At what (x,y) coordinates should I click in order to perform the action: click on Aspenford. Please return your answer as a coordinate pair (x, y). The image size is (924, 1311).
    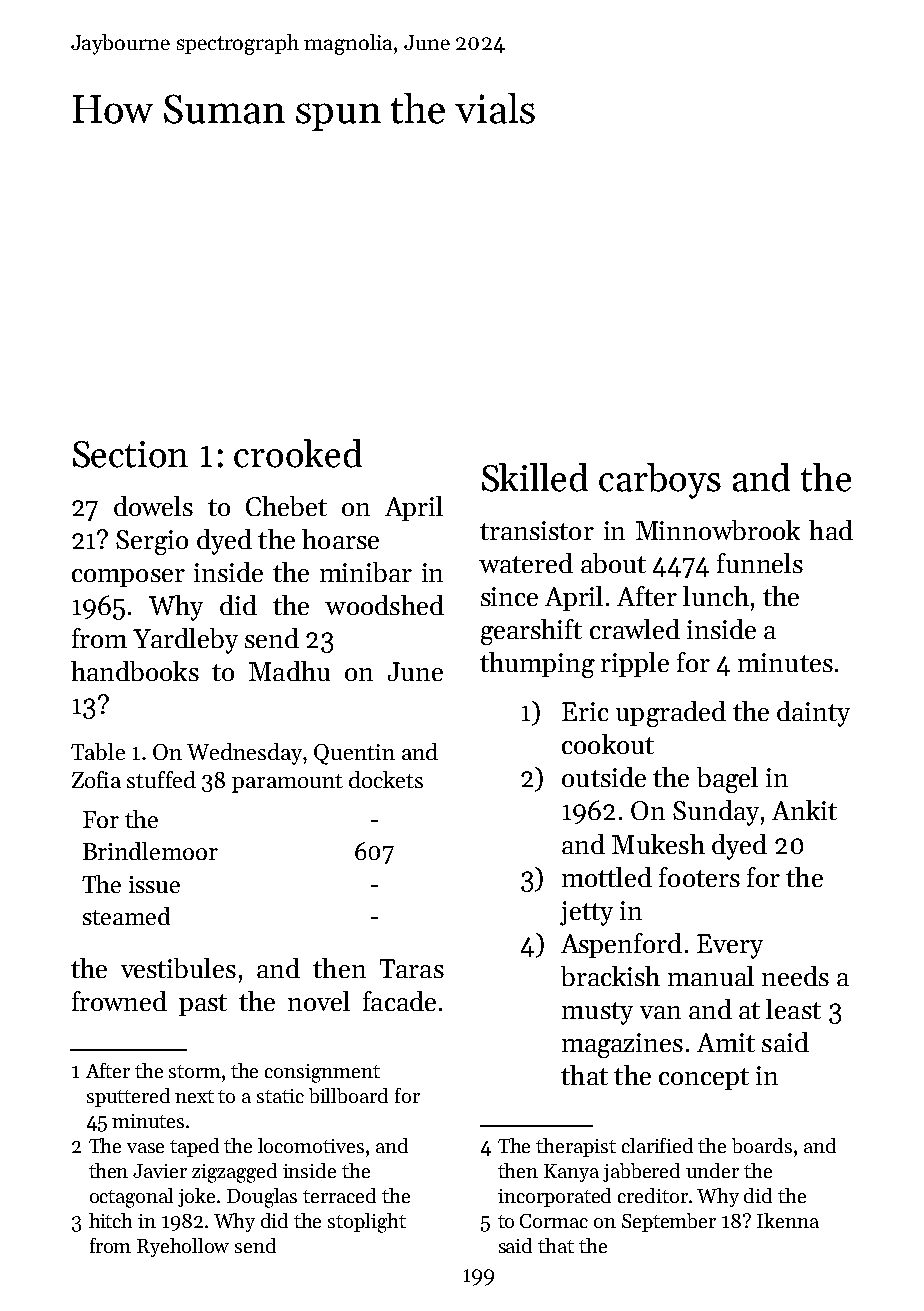
    Looking at the image, I should click on (621, 945).
